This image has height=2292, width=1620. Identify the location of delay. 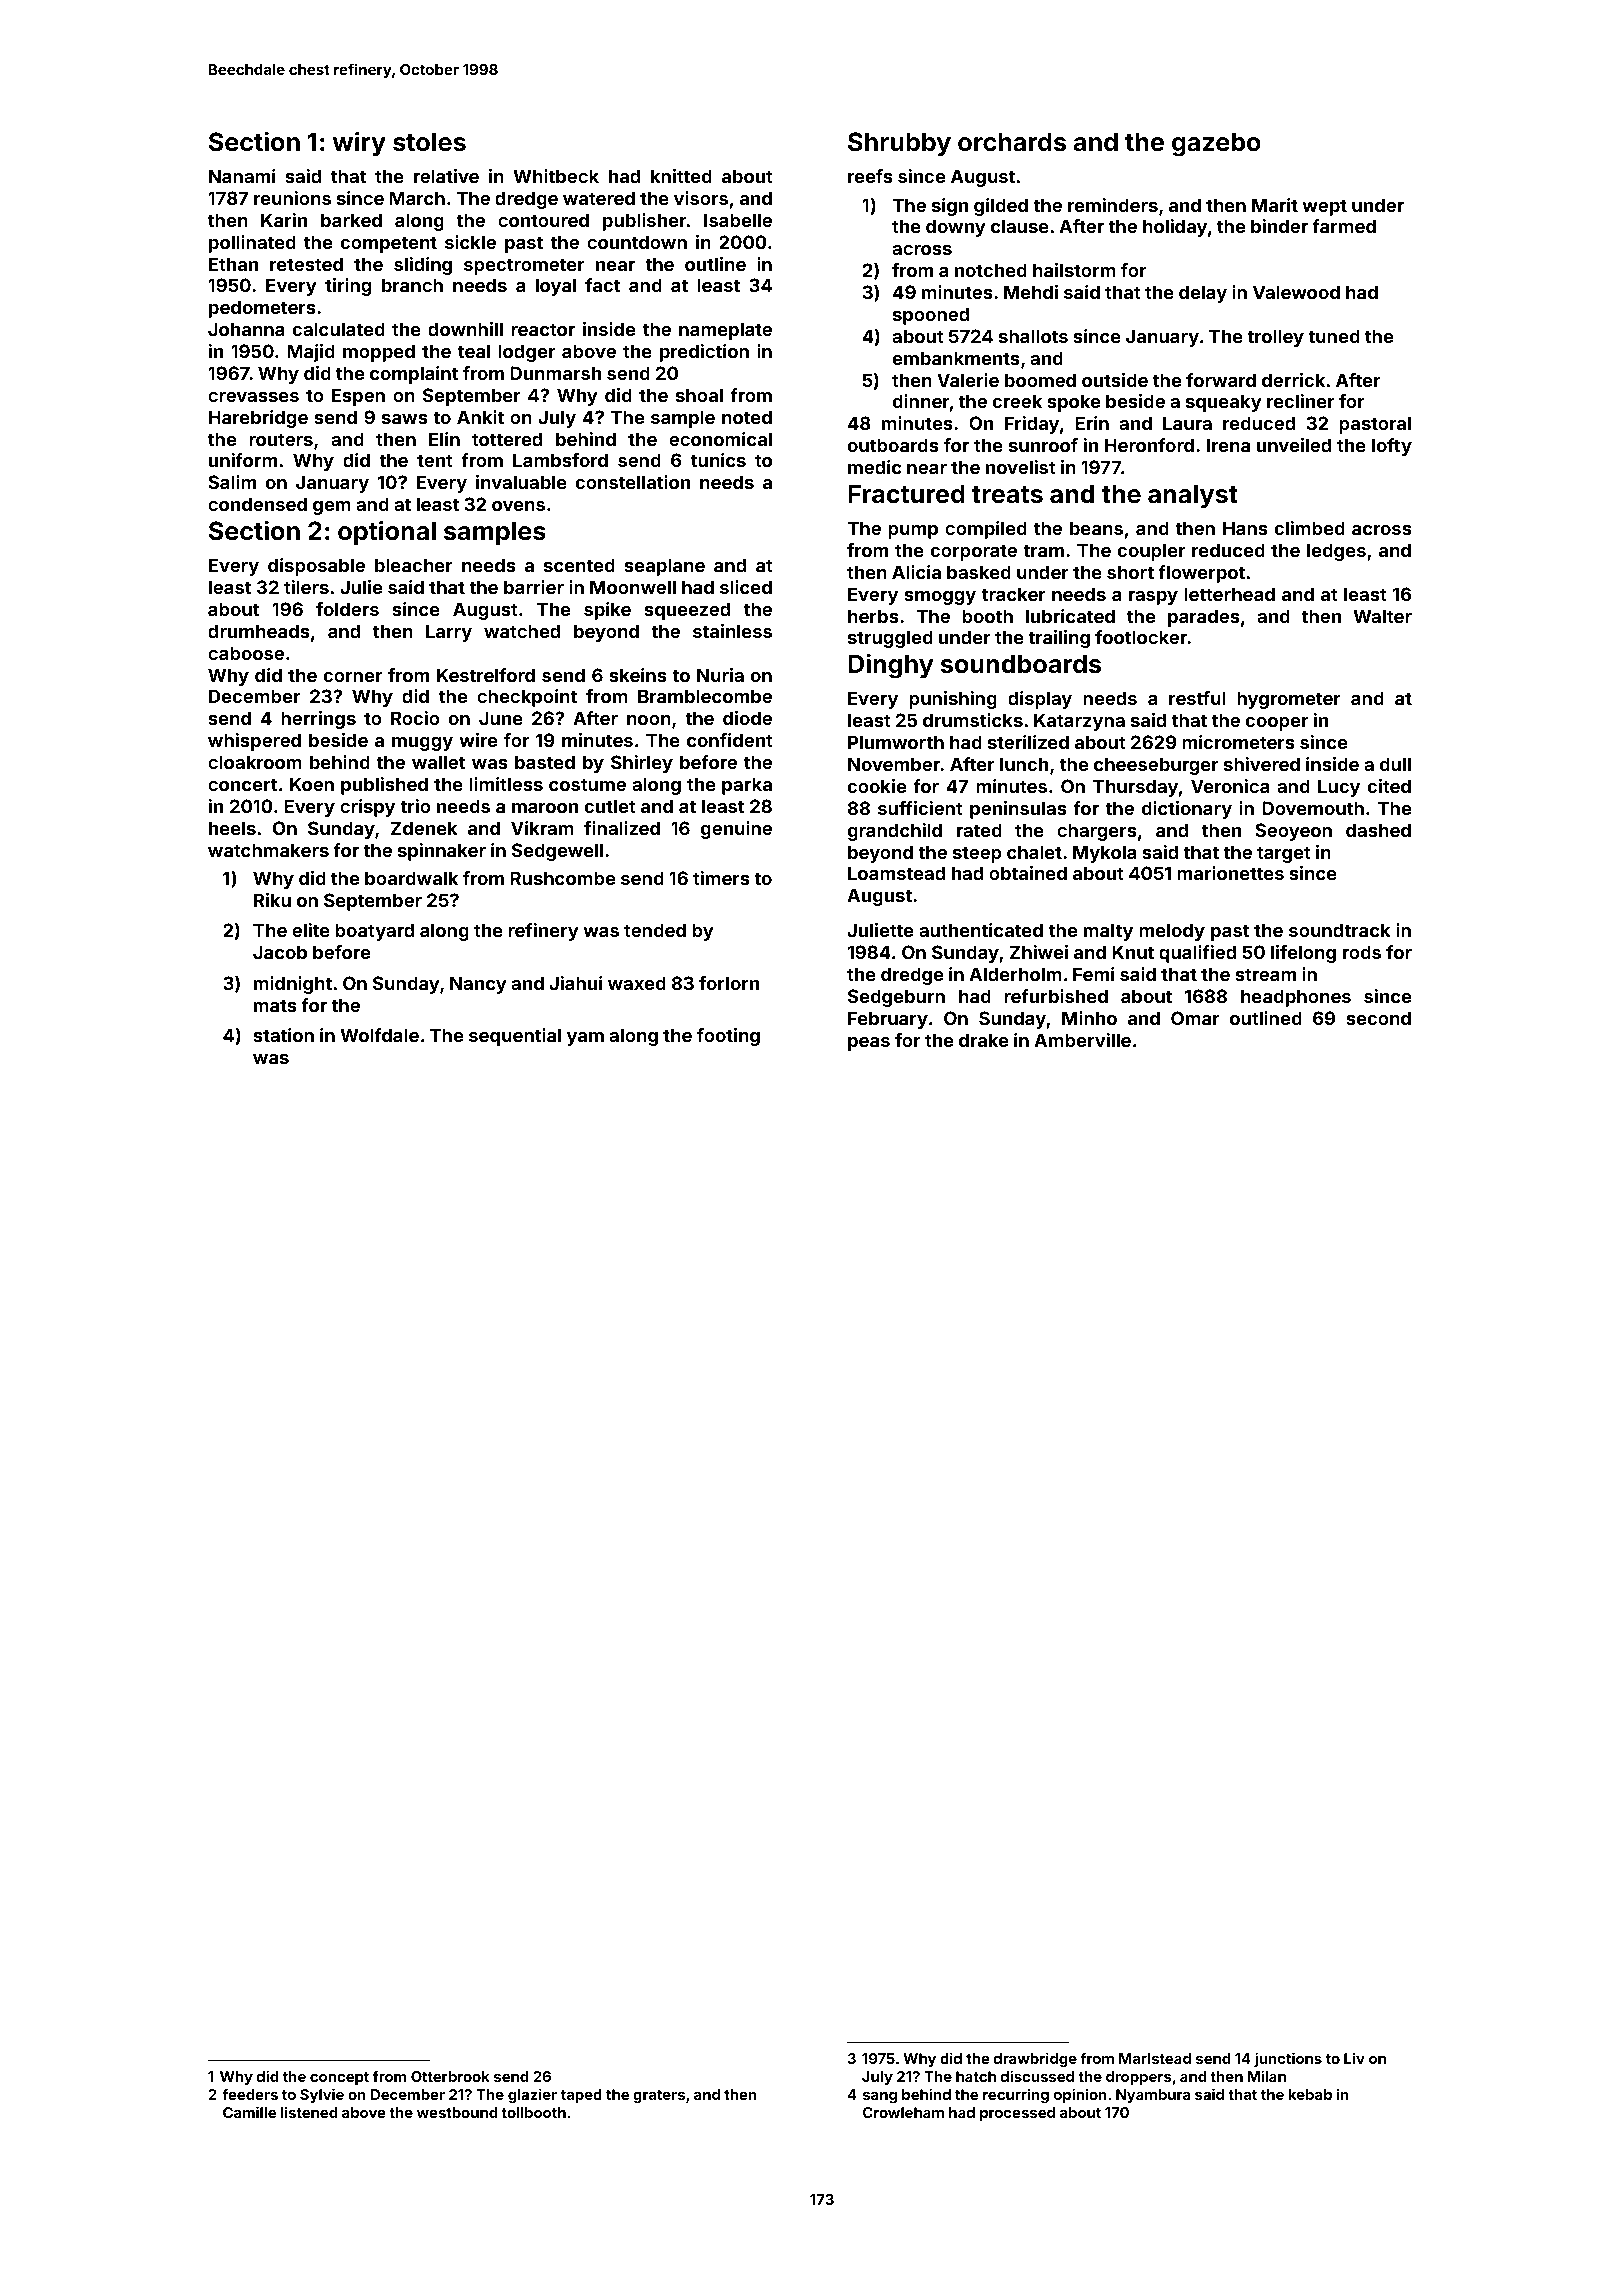
(1203, 294).
